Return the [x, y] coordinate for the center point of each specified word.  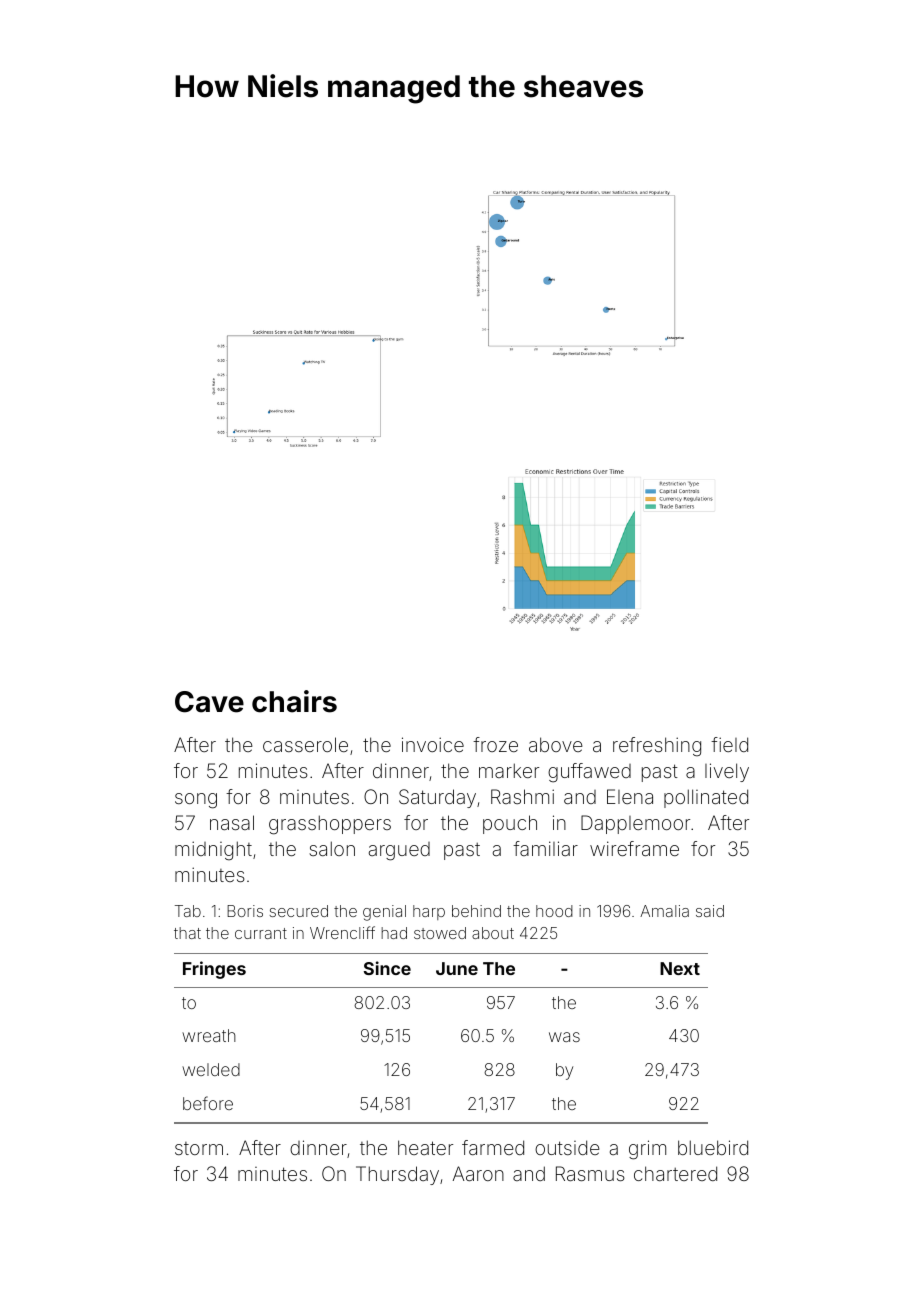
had [394, 933]
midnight [213, 851]
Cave [209, 702]
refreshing [657, 747]
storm [199, 1148]
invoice [433, 744]
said [710, 911]
